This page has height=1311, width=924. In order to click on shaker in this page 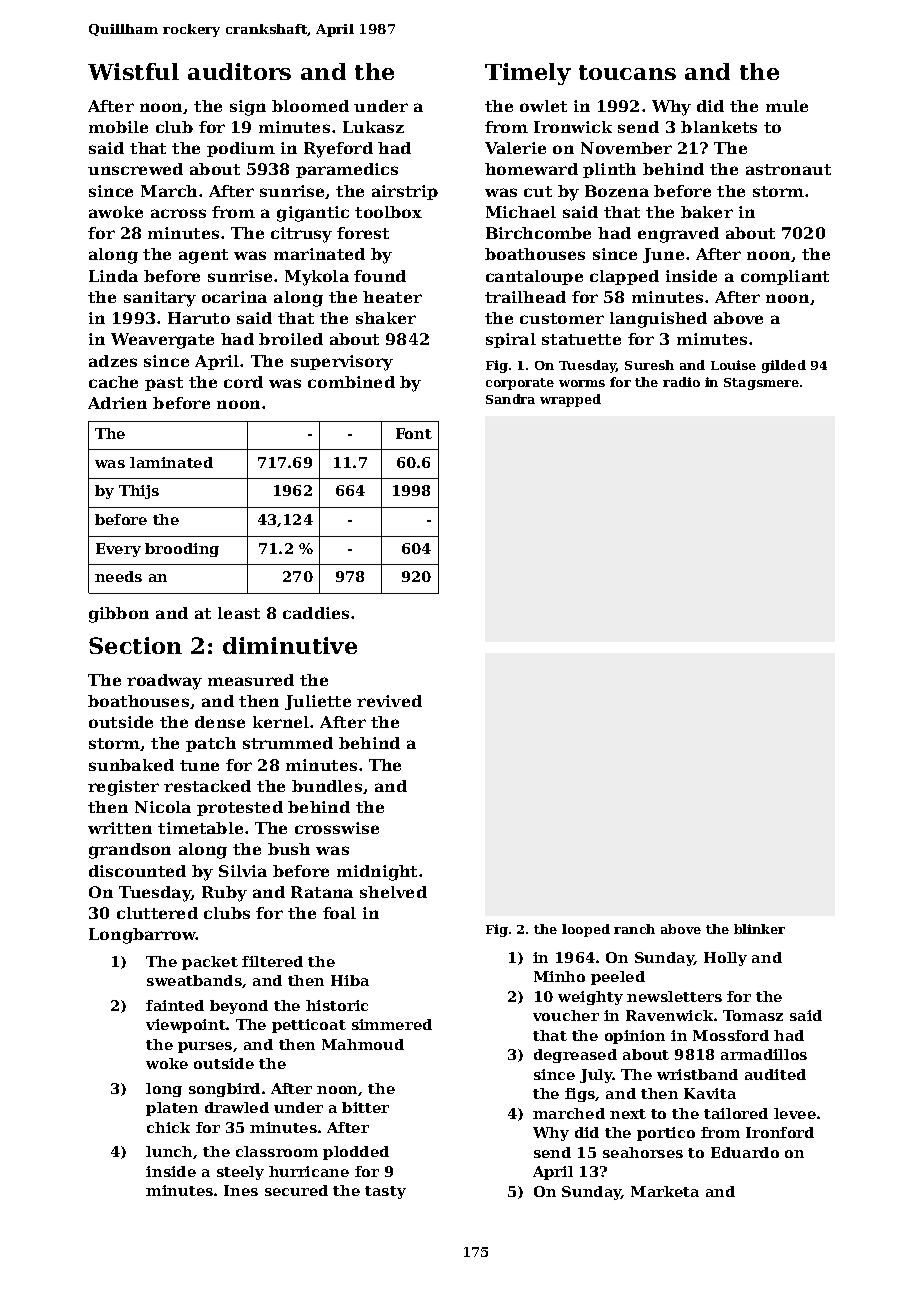, I will do `click(386, 318)`.
